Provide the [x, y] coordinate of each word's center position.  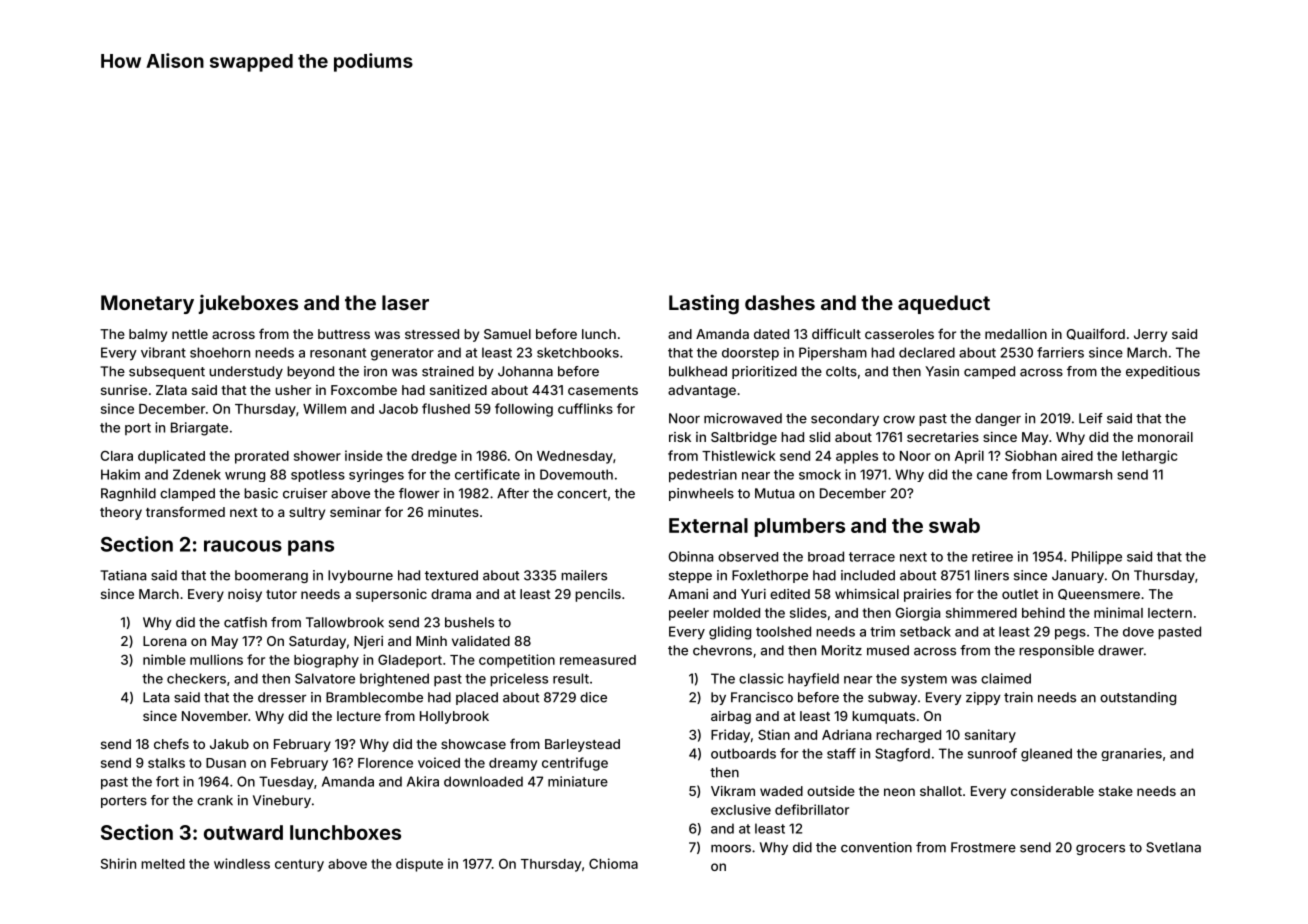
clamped [187, 494]
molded [736, 613]
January [1078, 576]
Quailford [1096, 334]
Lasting [704, 304]
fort [167, 781]
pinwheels [701, 494]
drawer [1121, 650]
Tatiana [123, 575]
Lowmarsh [1079, 474]
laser [405, 302]
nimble [164, 659]
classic [761, 678]
